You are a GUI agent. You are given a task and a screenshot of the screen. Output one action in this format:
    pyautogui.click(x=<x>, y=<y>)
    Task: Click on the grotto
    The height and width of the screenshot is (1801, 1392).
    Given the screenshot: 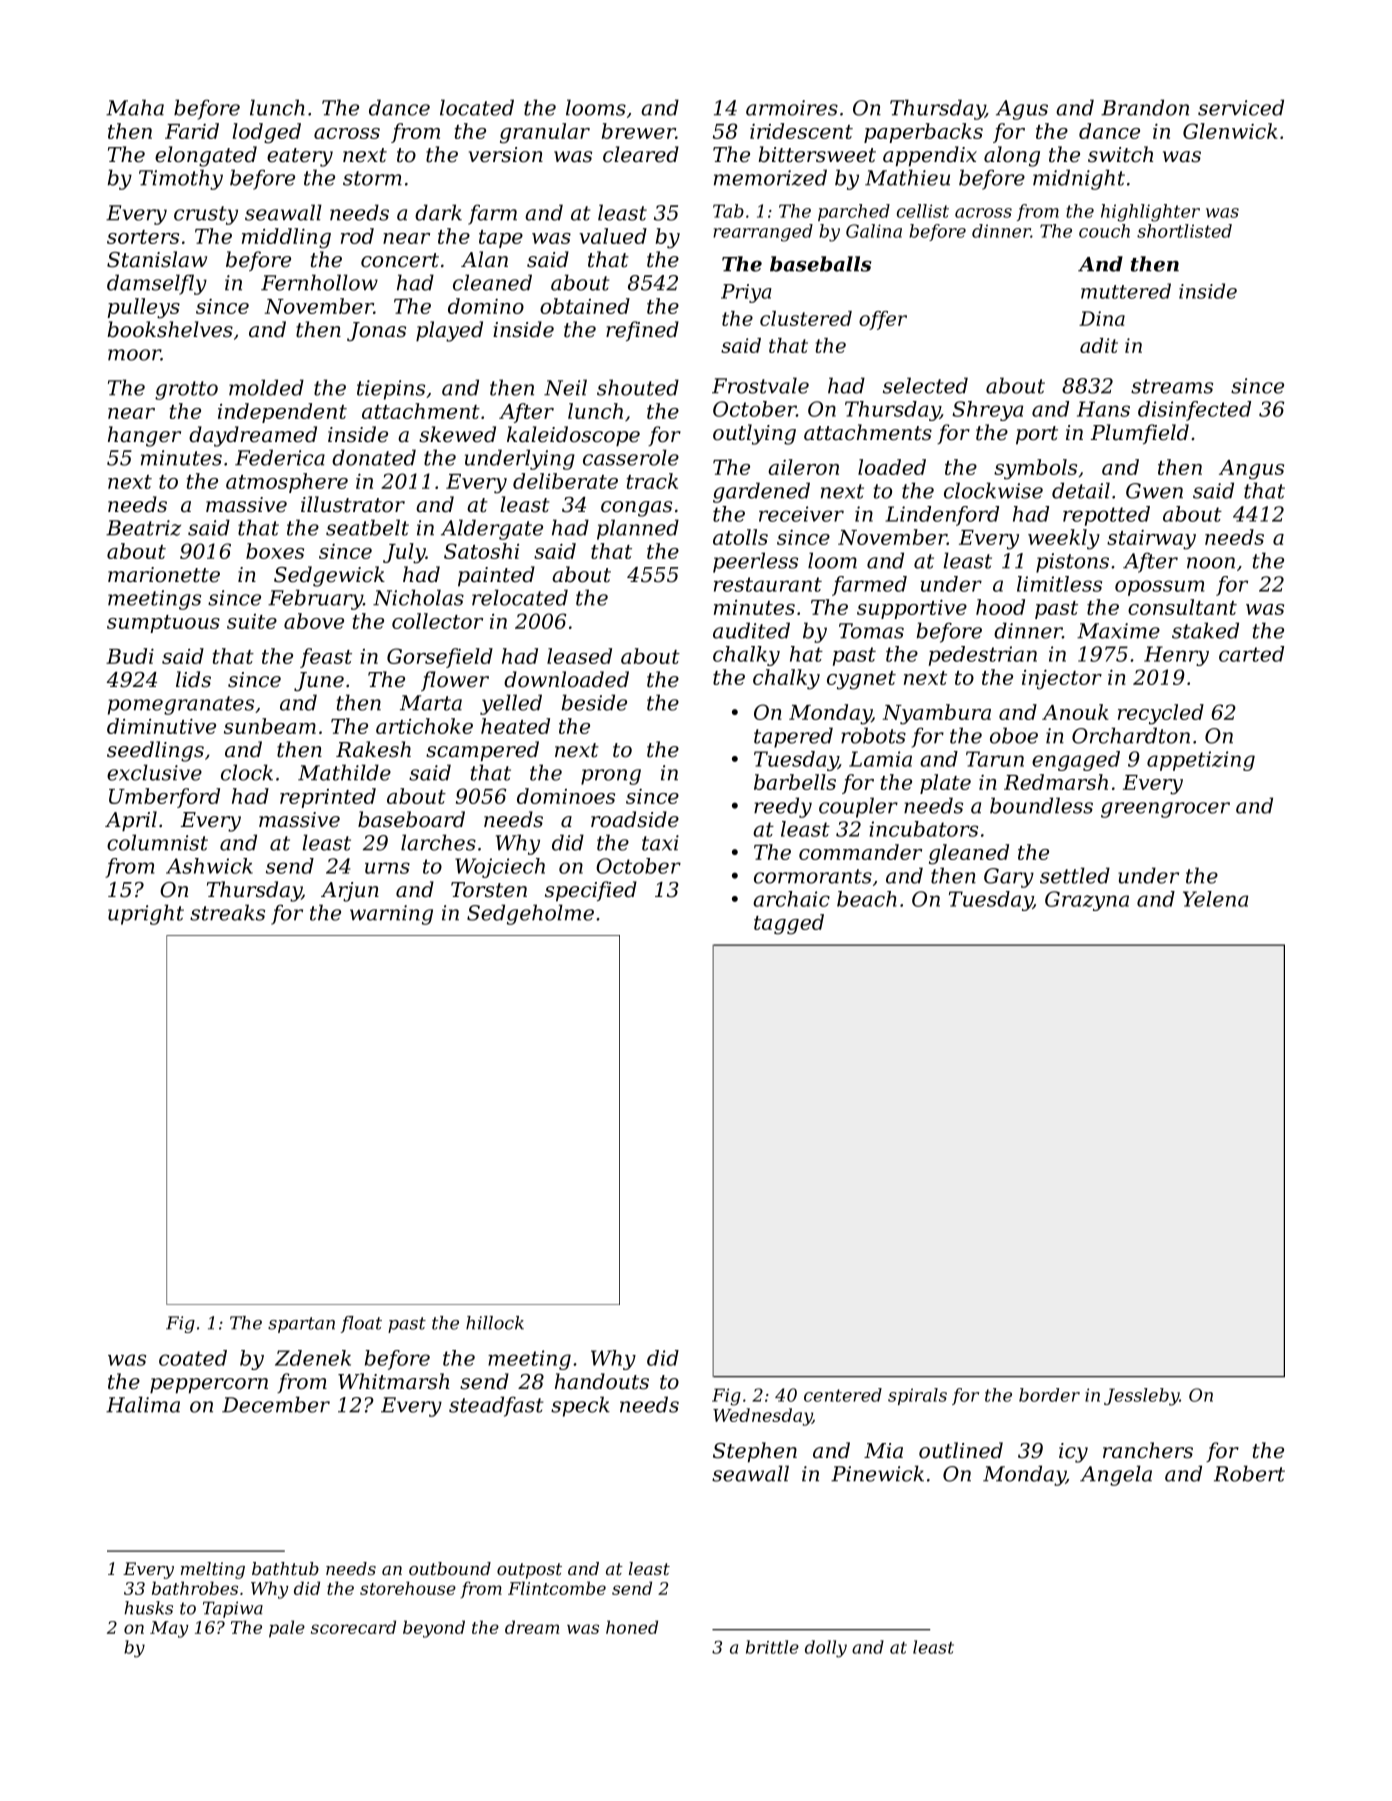 What is the action you would take?
    pyautogui.click(x=186, y=390)
